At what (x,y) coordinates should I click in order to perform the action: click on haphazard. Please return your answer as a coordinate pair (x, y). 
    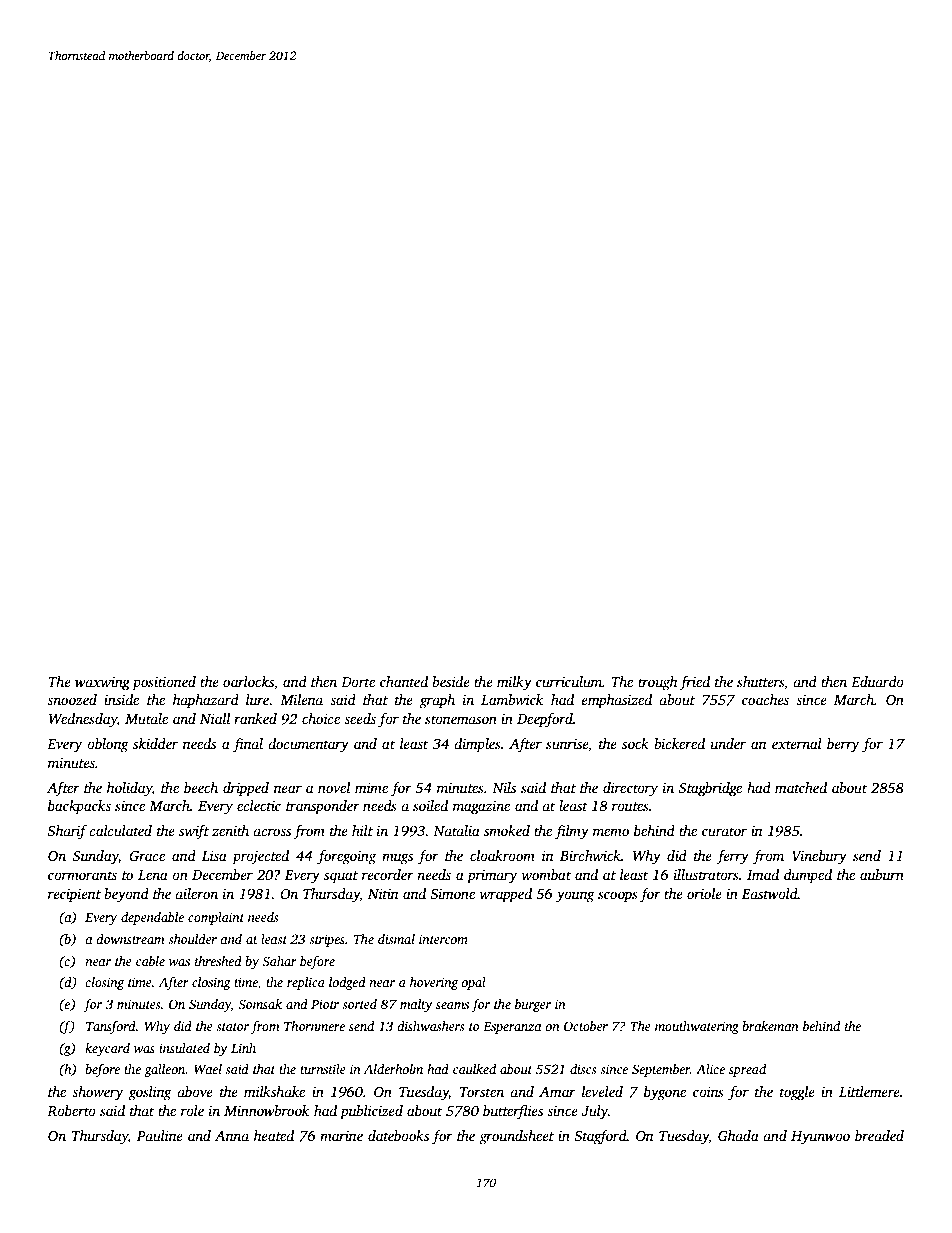
    Looking at the image, I should click on (206, 701).
